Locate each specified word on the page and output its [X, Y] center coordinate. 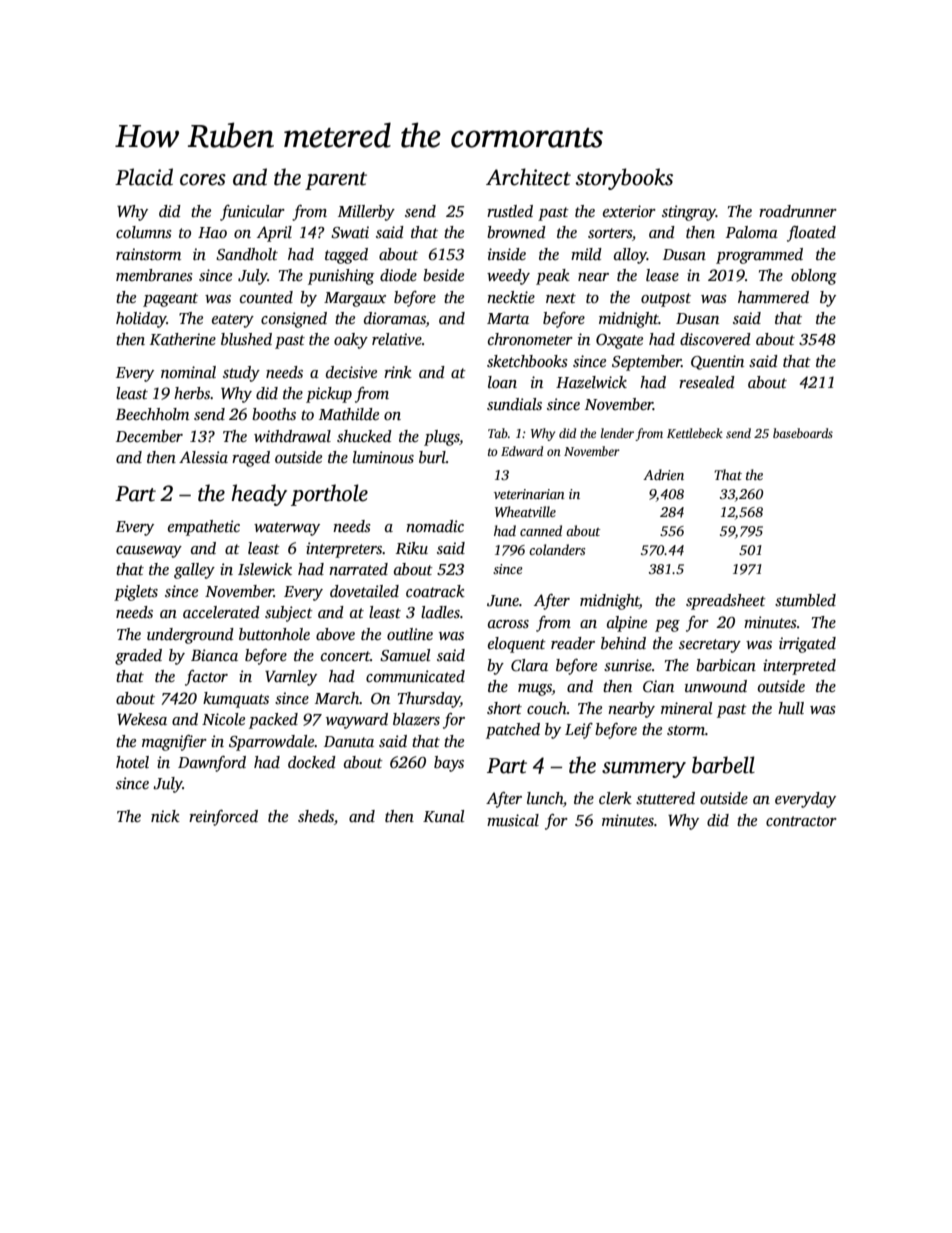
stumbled [805, 600]
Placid [144, 177]
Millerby [366, 213]
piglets [136, 593]
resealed [707, 382]
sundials [514, 404]
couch [547, 708]
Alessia [203, 457]
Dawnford [212, 764]
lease [662, 275]
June [503, 601]
